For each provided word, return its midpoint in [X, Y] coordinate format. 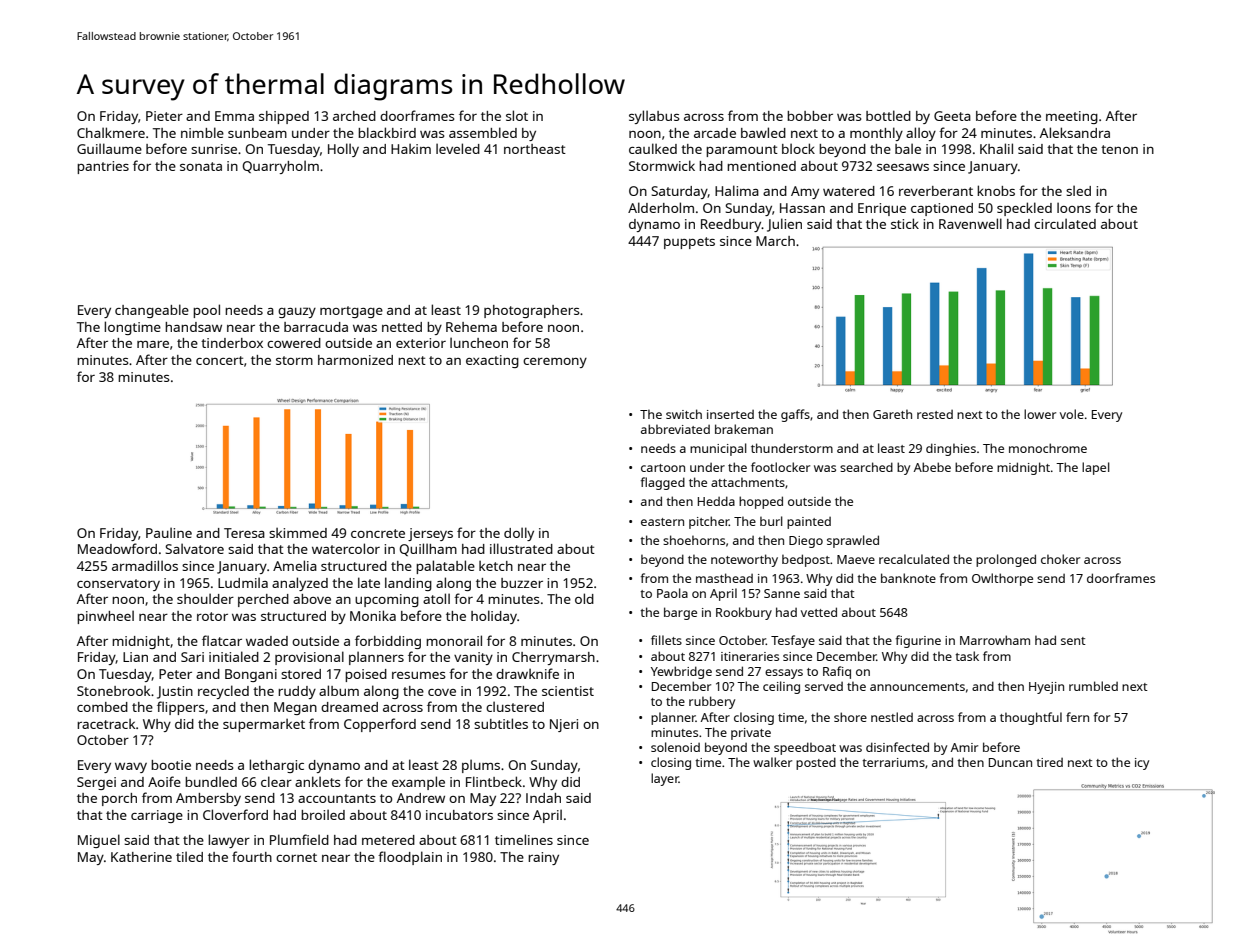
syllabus [654, 117]
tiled [189, 856]
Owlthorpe [1002, 579]
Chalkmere [111, 132]
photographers [531, 311]
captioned [942, 209]
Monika [373, 615]
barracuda [316, 327]
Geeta [952, 116]
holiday [494, 617]
